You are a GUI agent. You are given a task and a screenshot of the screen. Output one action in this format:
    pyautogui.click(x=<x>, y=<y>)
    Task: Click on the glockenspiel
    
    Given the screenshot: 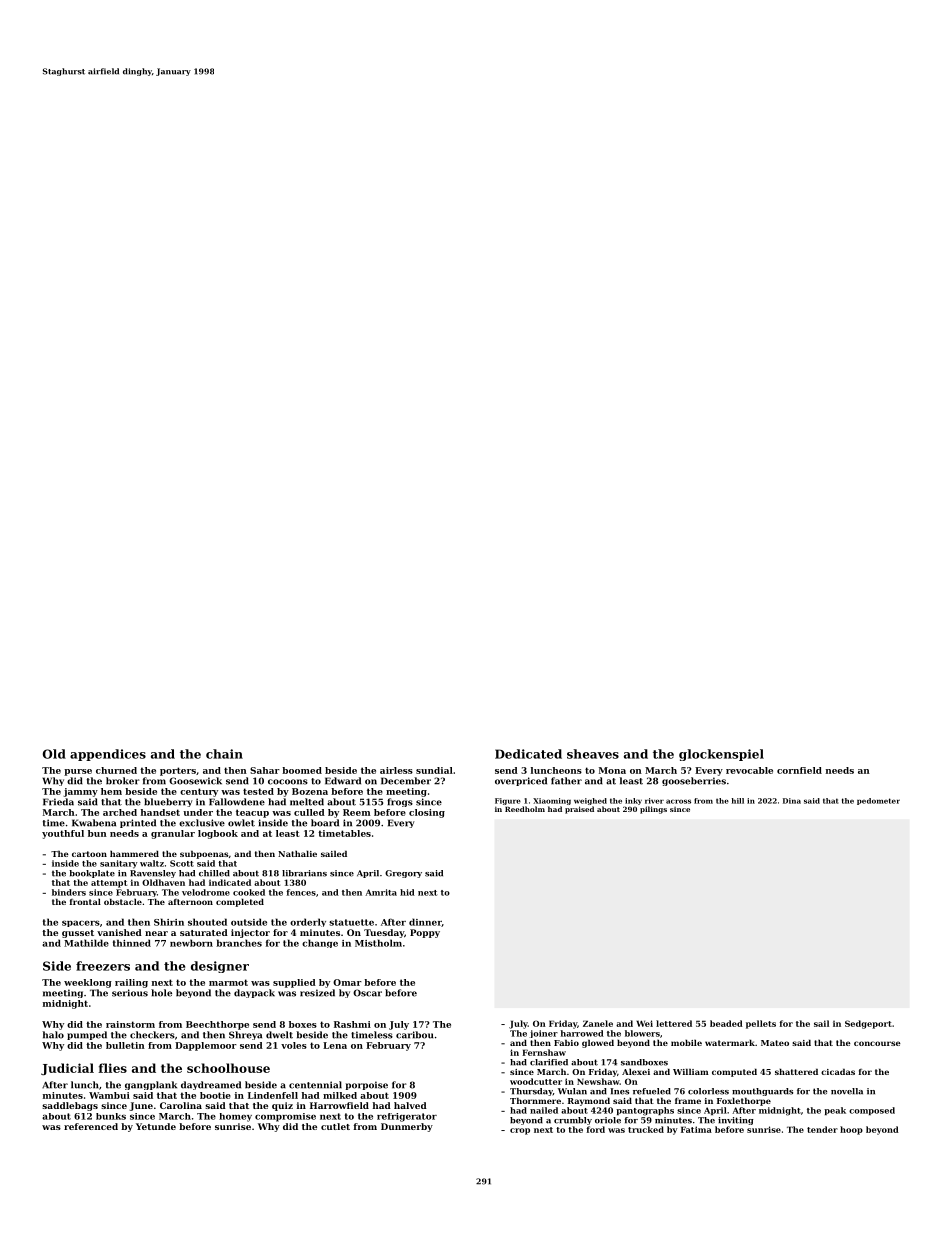 What is the action you would take?
    pyautogui.click(x=721, y=755)
